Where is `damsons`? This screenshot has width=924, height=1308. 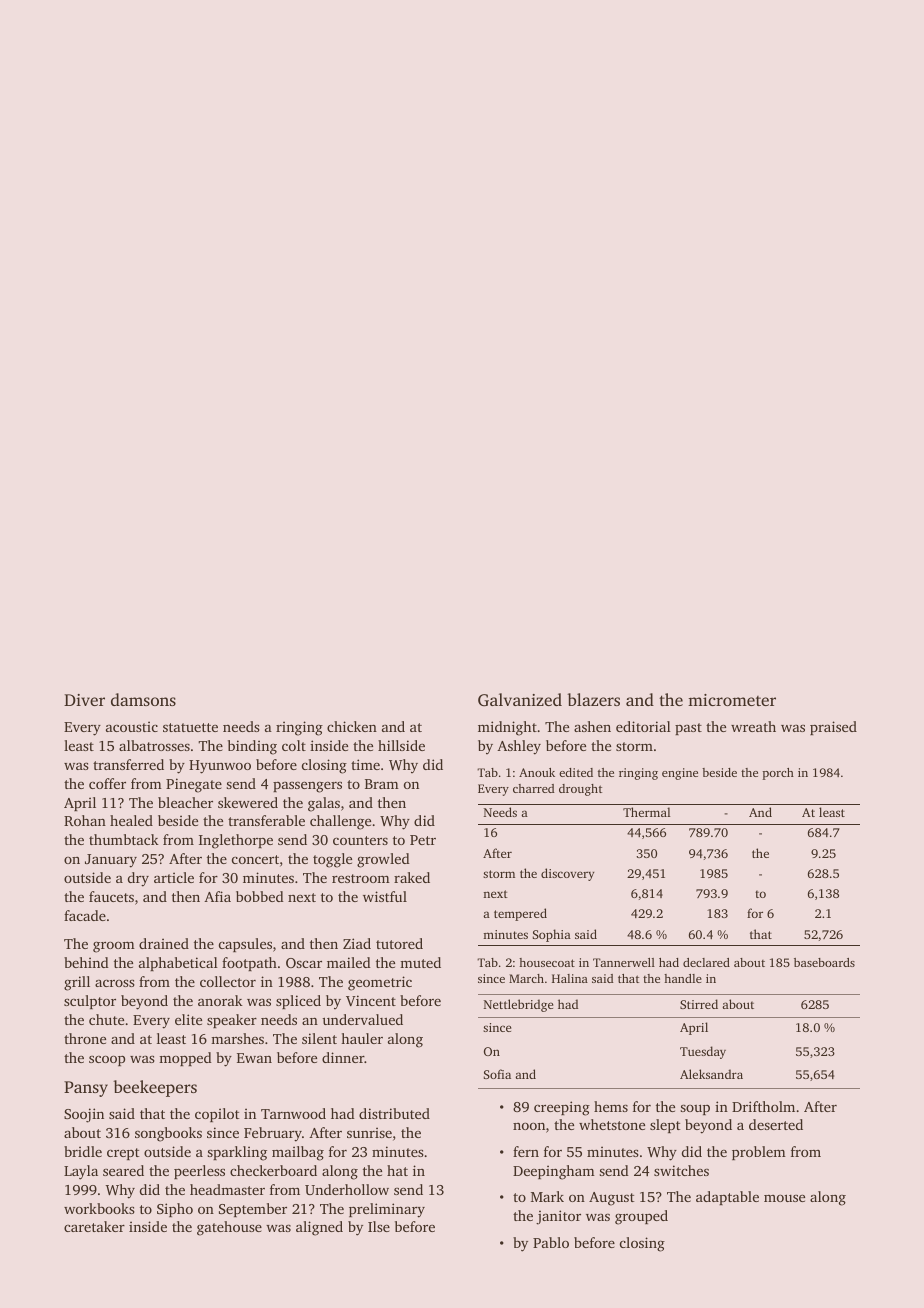 damsons is located at coordinates (143, 699).
